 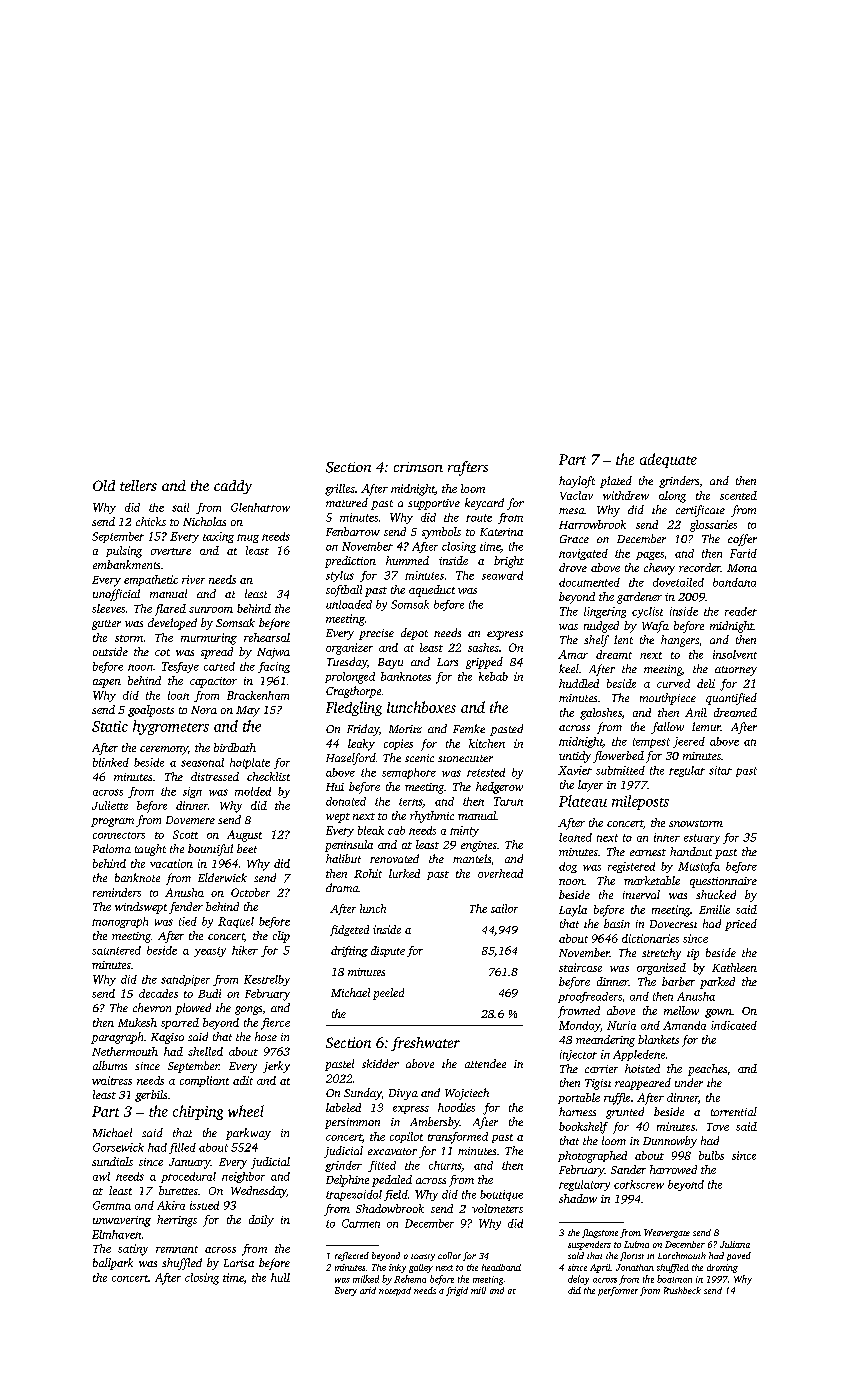 I want to click on drifting, so click(x=349, y=951).
